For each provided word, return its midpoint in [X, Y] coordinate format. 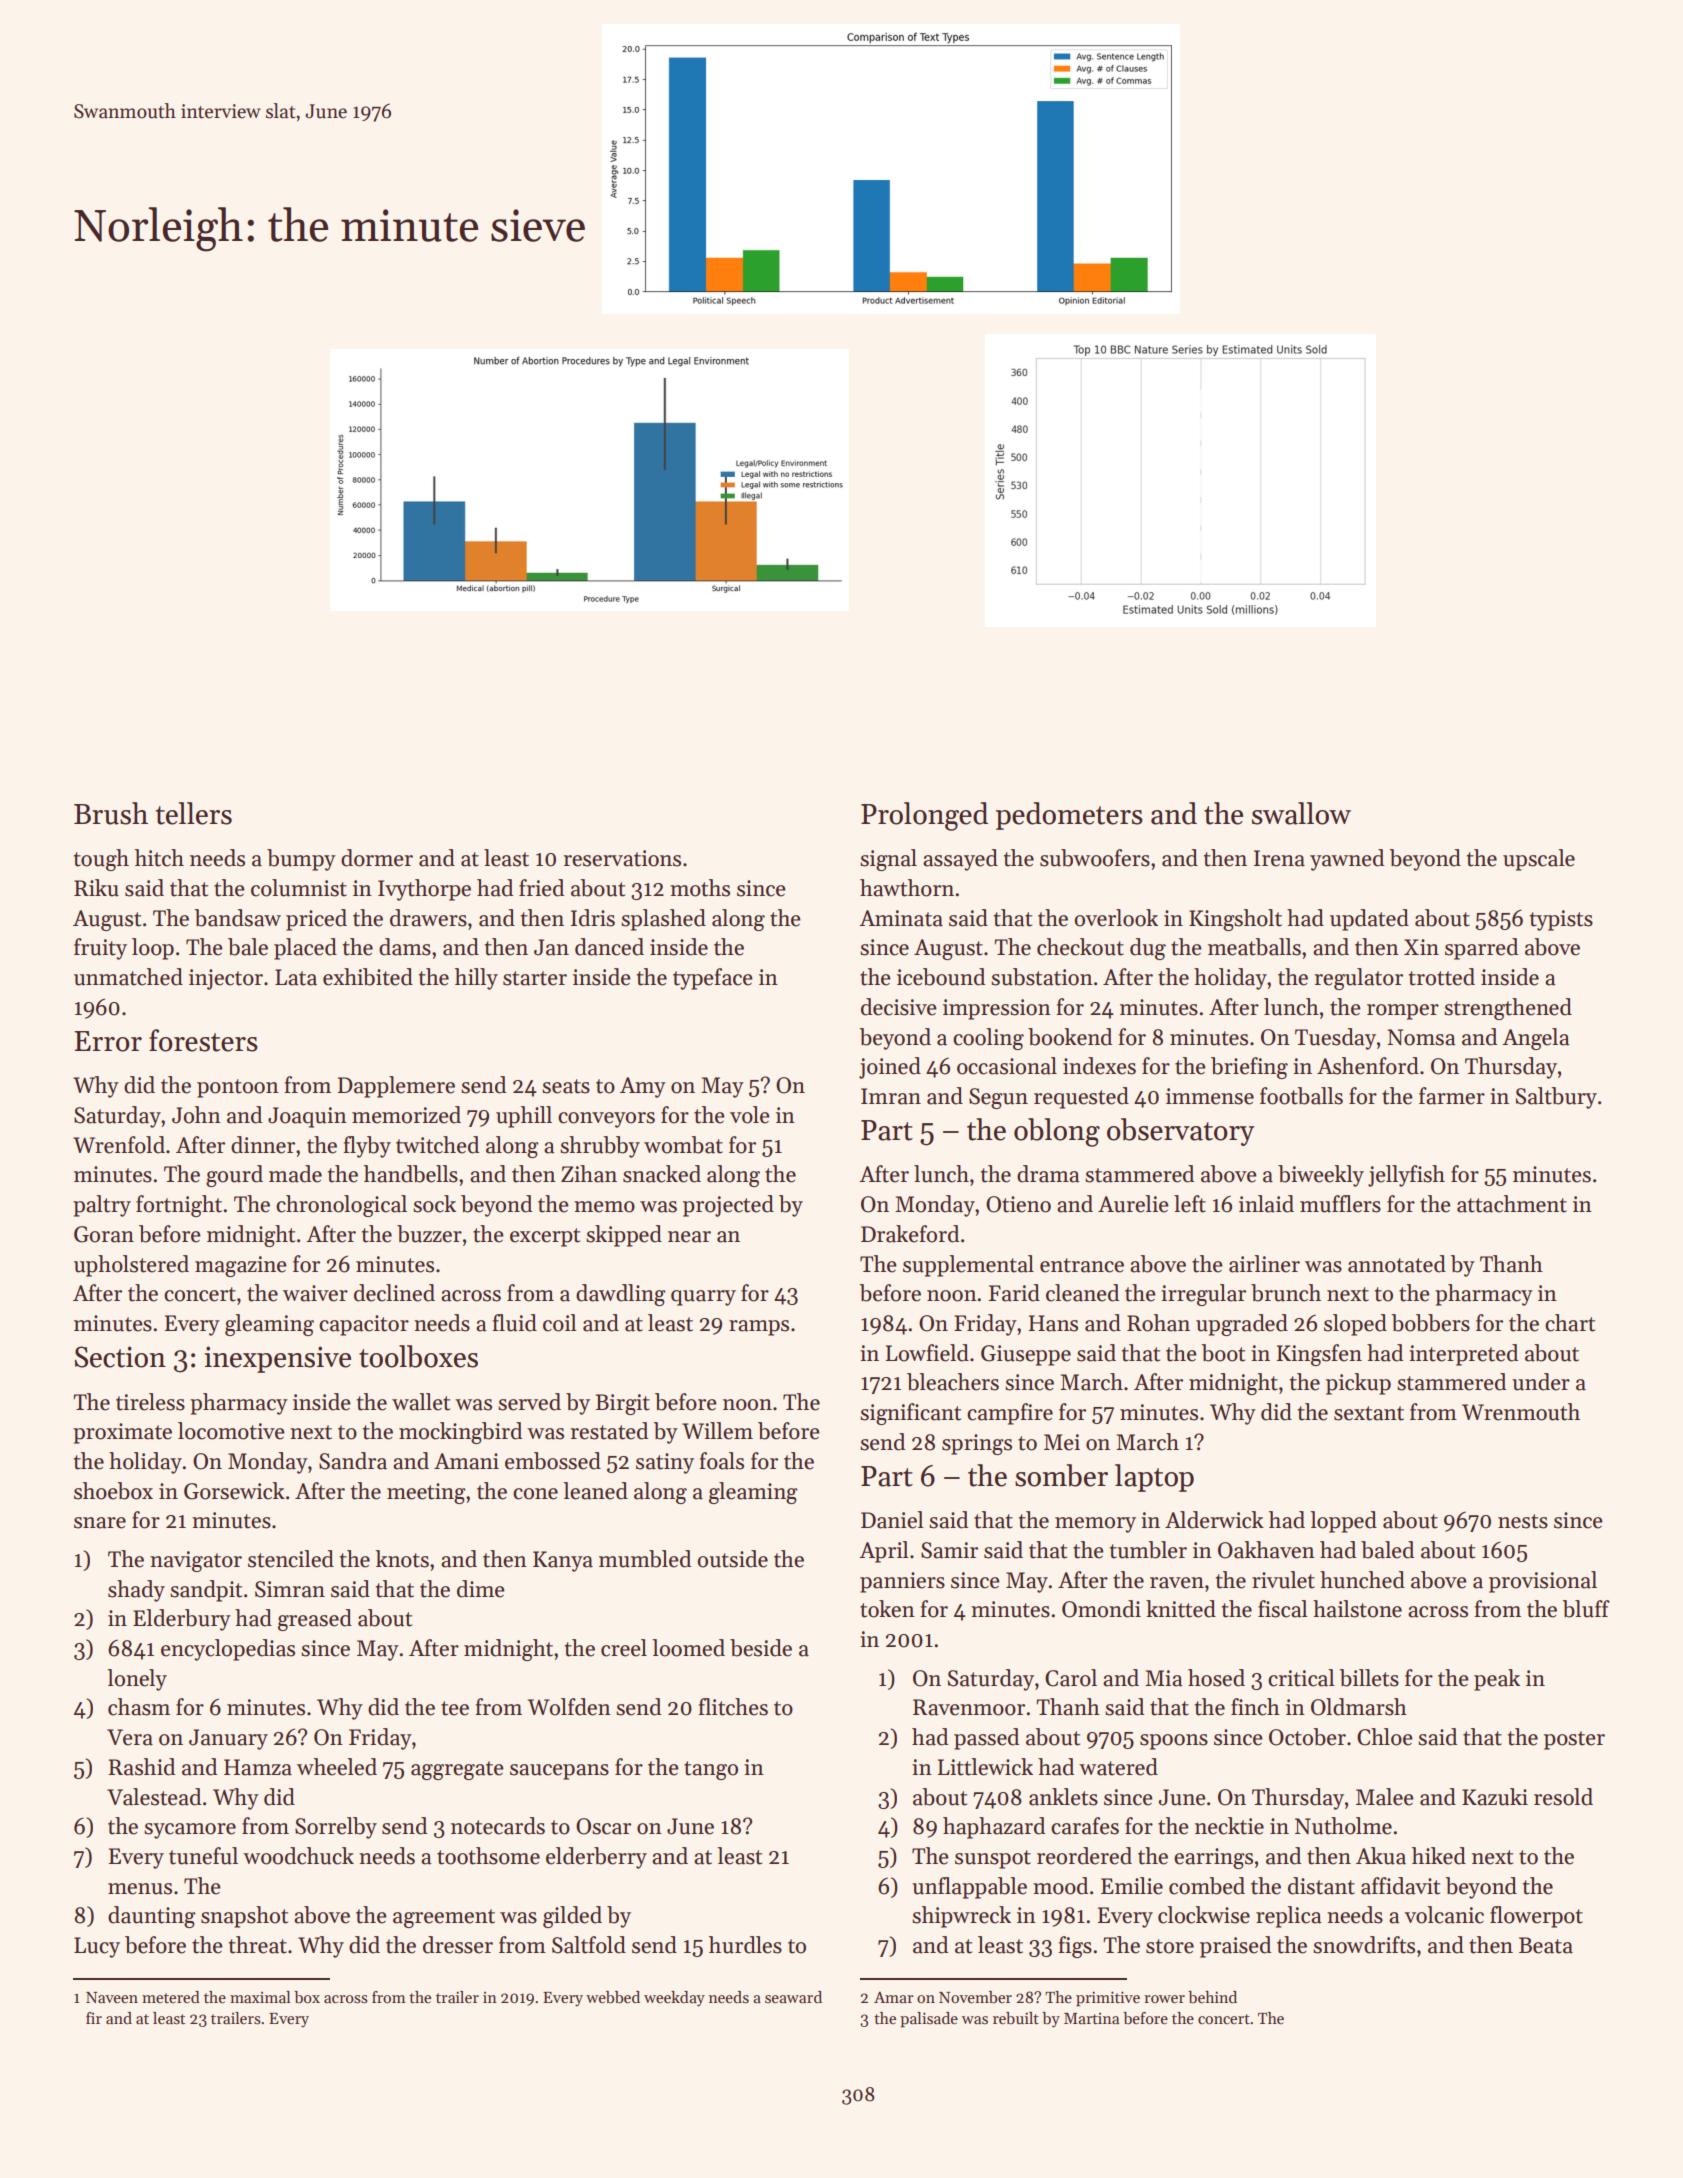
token [887, 1609]
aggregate [457, 1770]
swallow [1301, 813]
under [1541, 1382]
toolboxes [418, 1356]
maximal [260, 1997]
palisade [929, 2020]
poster [1574, 1740]
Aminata [901, 918]
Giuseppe [1026, 1355]
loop [153, 949]
